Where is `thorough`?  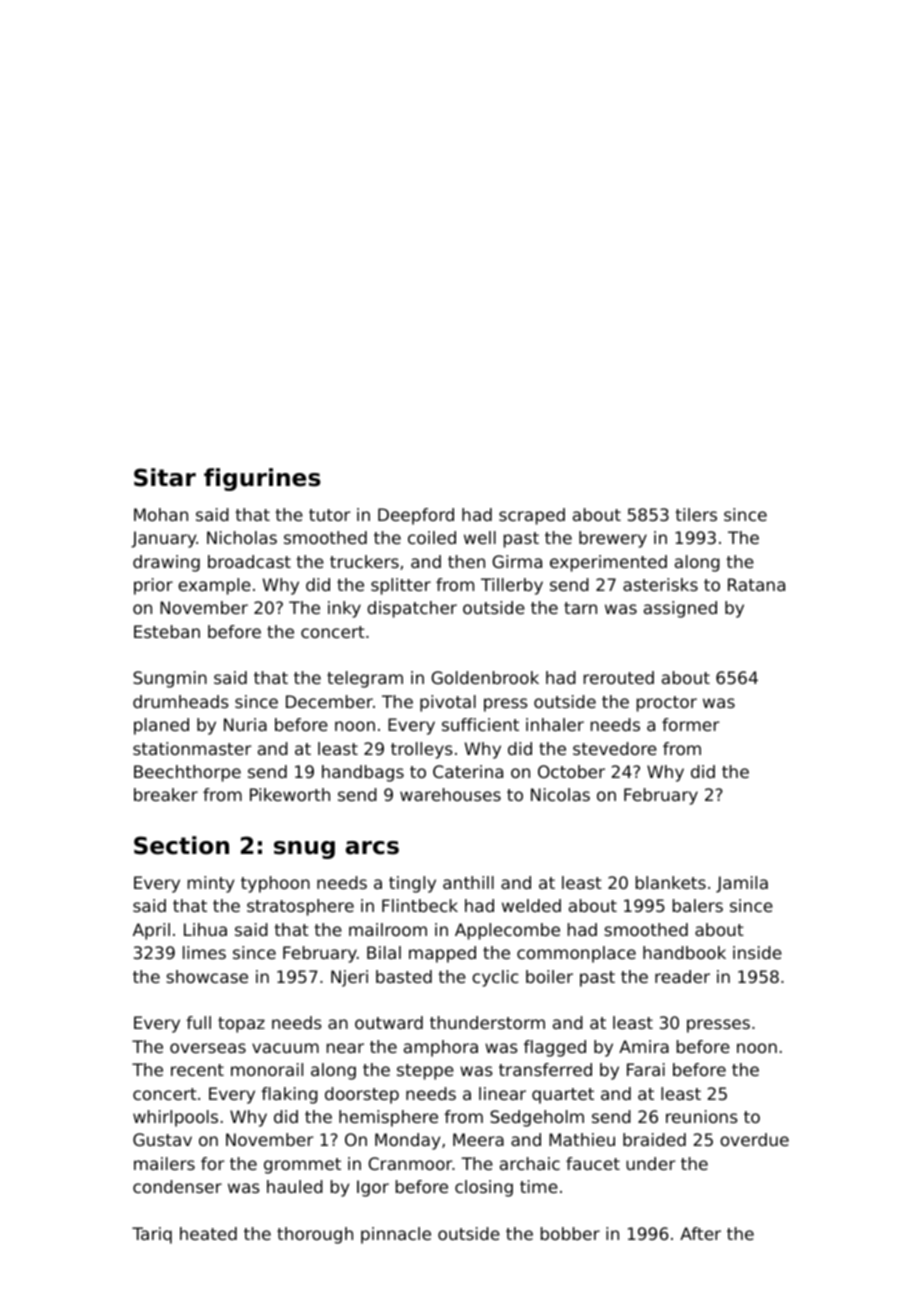 thorough is located at coordinates (315, 1235).
